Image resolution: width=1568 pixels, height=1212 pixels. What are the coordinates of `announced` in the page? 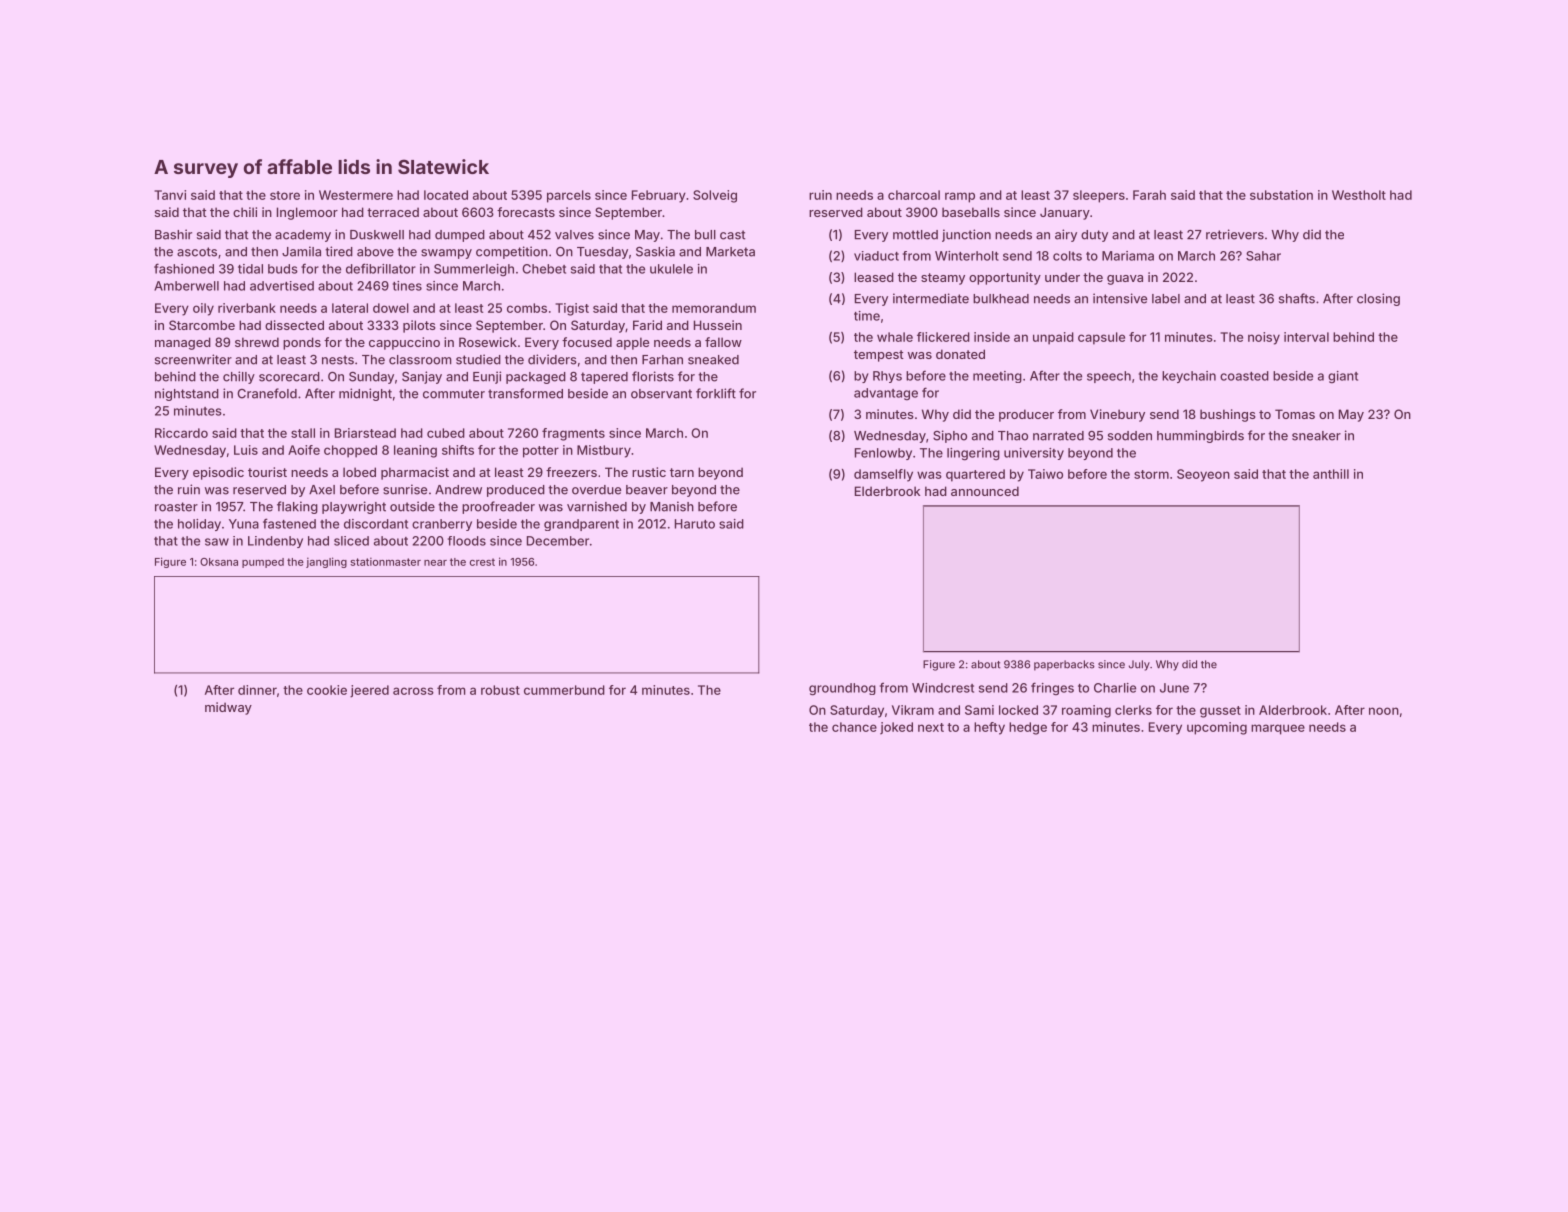 It's located at (985, 491).
